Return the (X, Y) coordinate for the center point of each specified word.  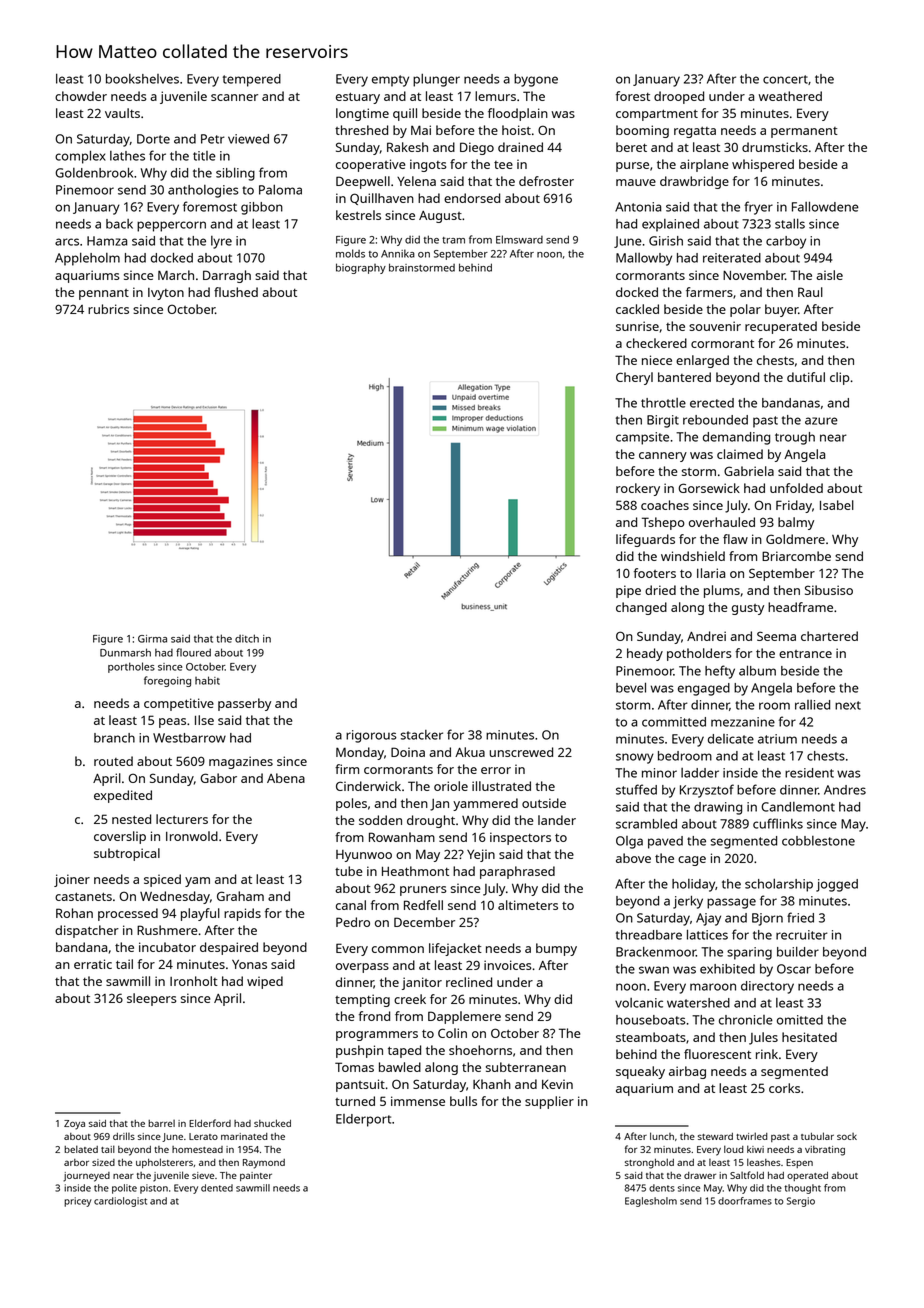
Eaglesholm (651, 1202)
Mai (421, 130)
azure (821, 421)
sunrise (637, 326)
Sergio (801, 1202)
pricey (78, 1202)
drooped (679, 97)
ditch (247, 638)
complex (80, 157)
